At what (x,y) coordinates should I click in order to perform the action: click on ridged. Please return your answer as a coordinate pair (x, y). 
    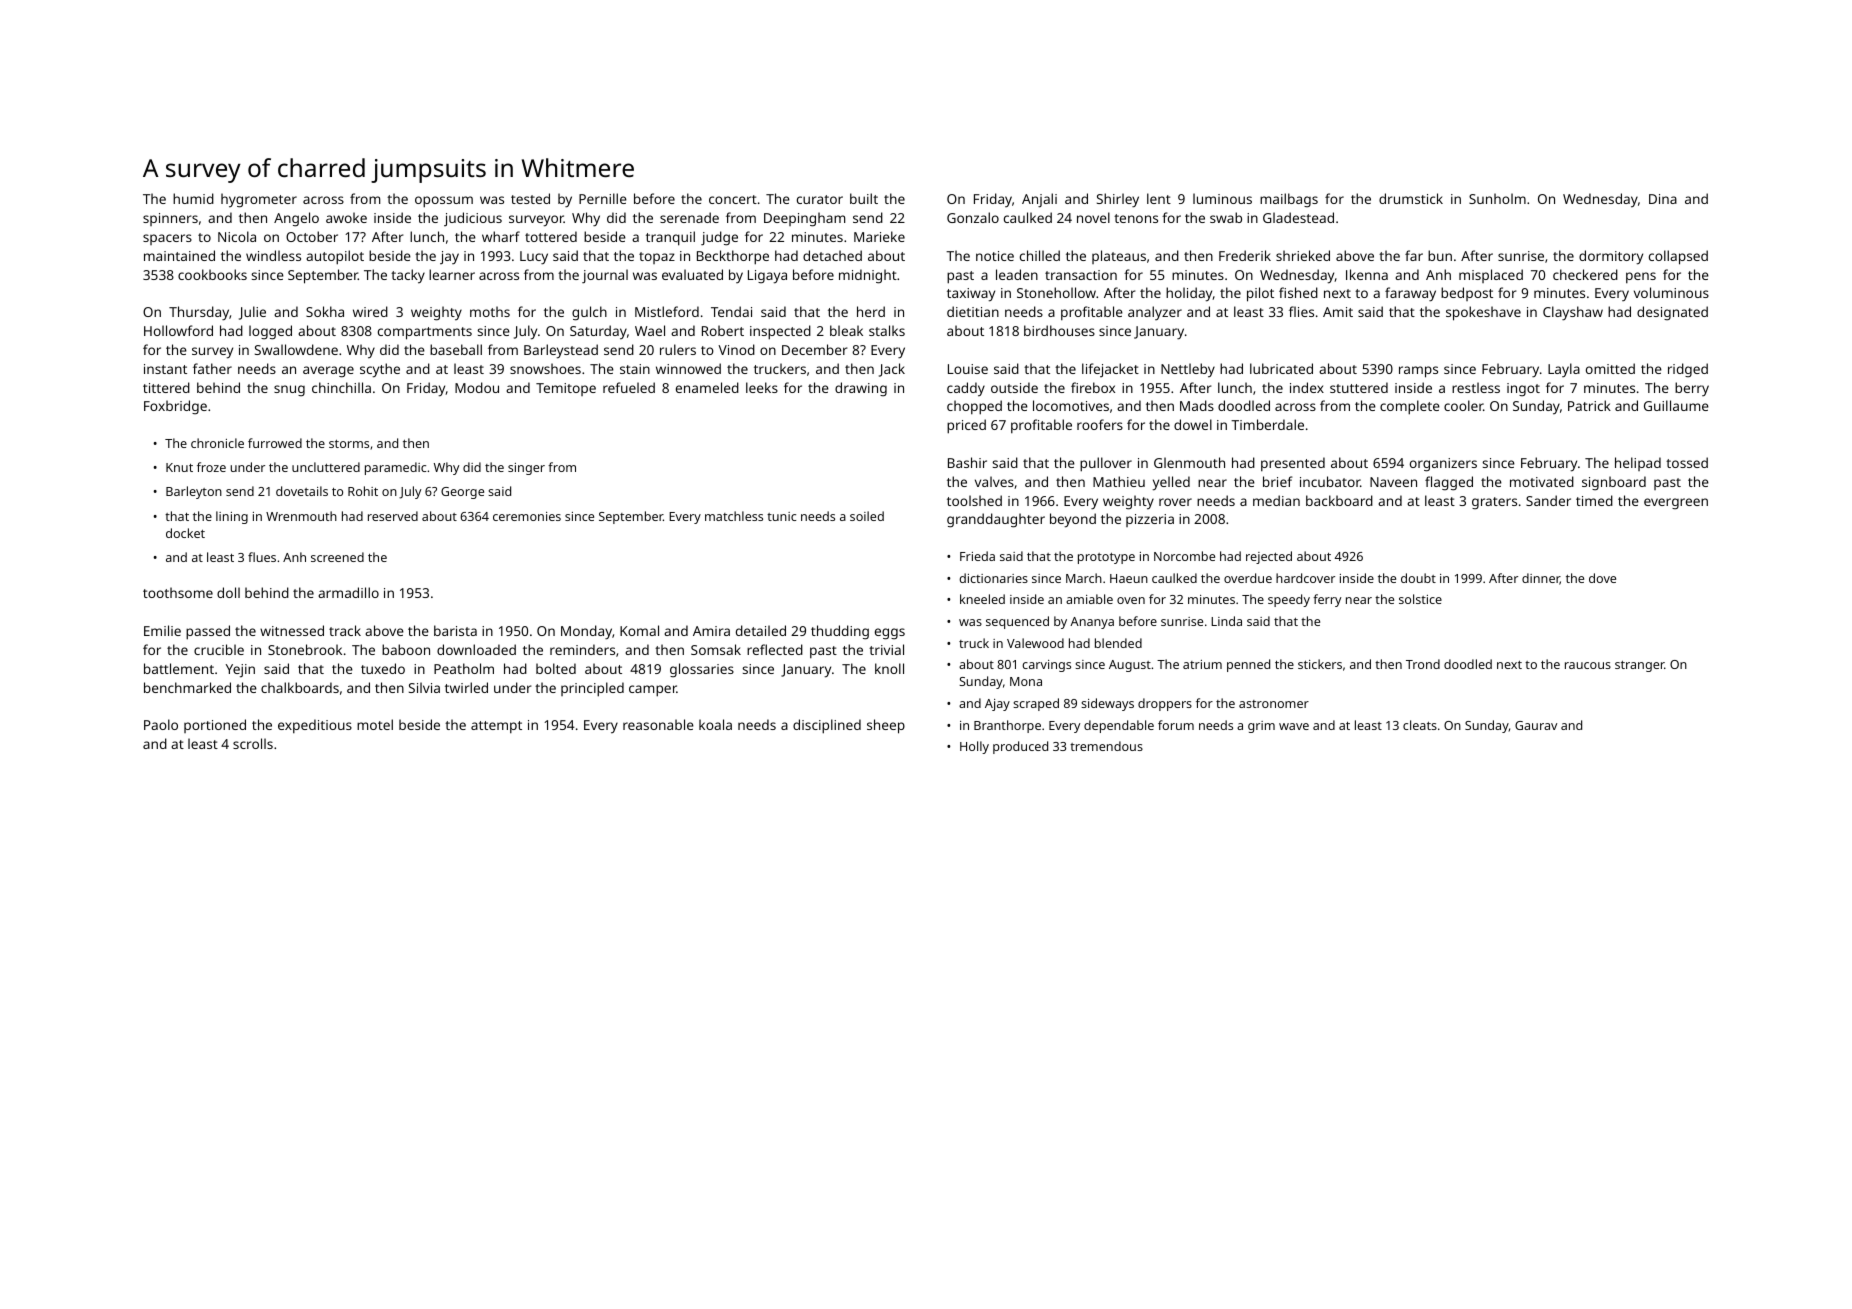
    Looking at the image, I should click on (1688, 370).
